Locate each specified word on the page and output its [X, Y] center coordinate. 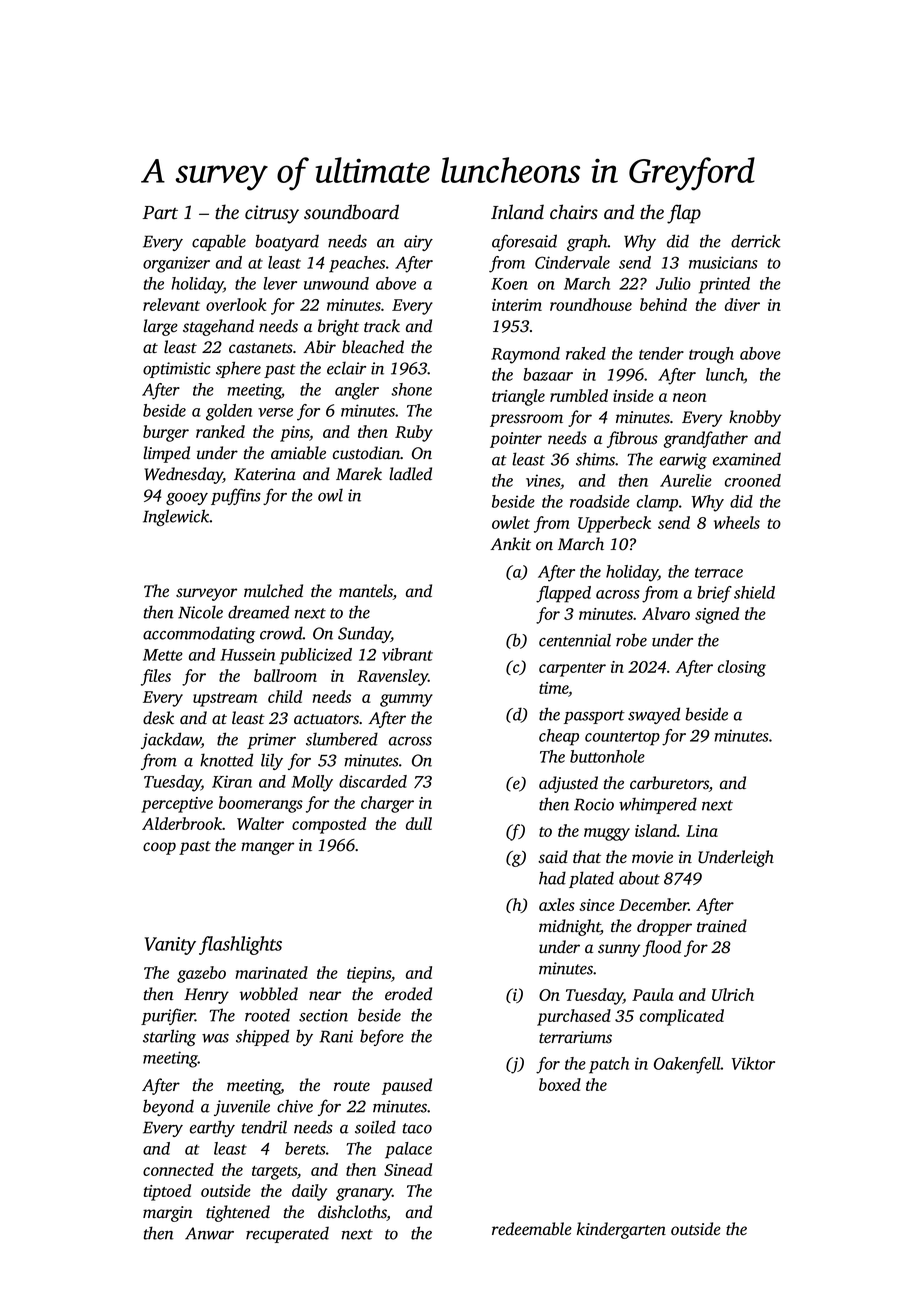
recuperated [287, 1234]
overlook [236, 304]
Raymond [525, 355]
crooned [753, 480]
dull [419, 823]
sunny [619, 950]
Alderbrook [182, 823]
